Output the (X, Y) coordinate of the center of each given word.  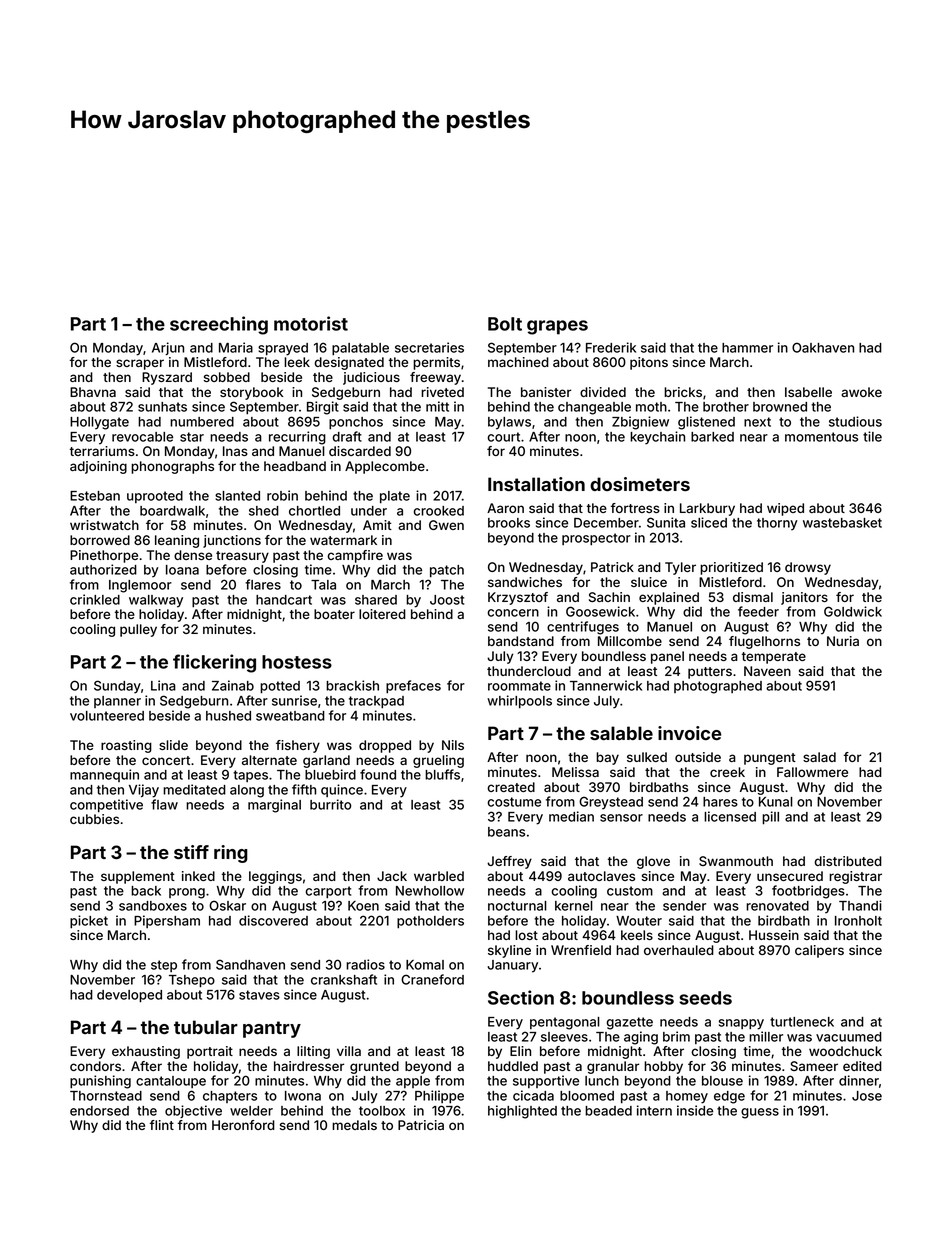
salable (621, 733)
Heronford (243, 1125)
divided (603, 392)
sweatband (290, 716)
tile (872, 436)
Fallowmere (812, 772)
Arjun (168, 348)
